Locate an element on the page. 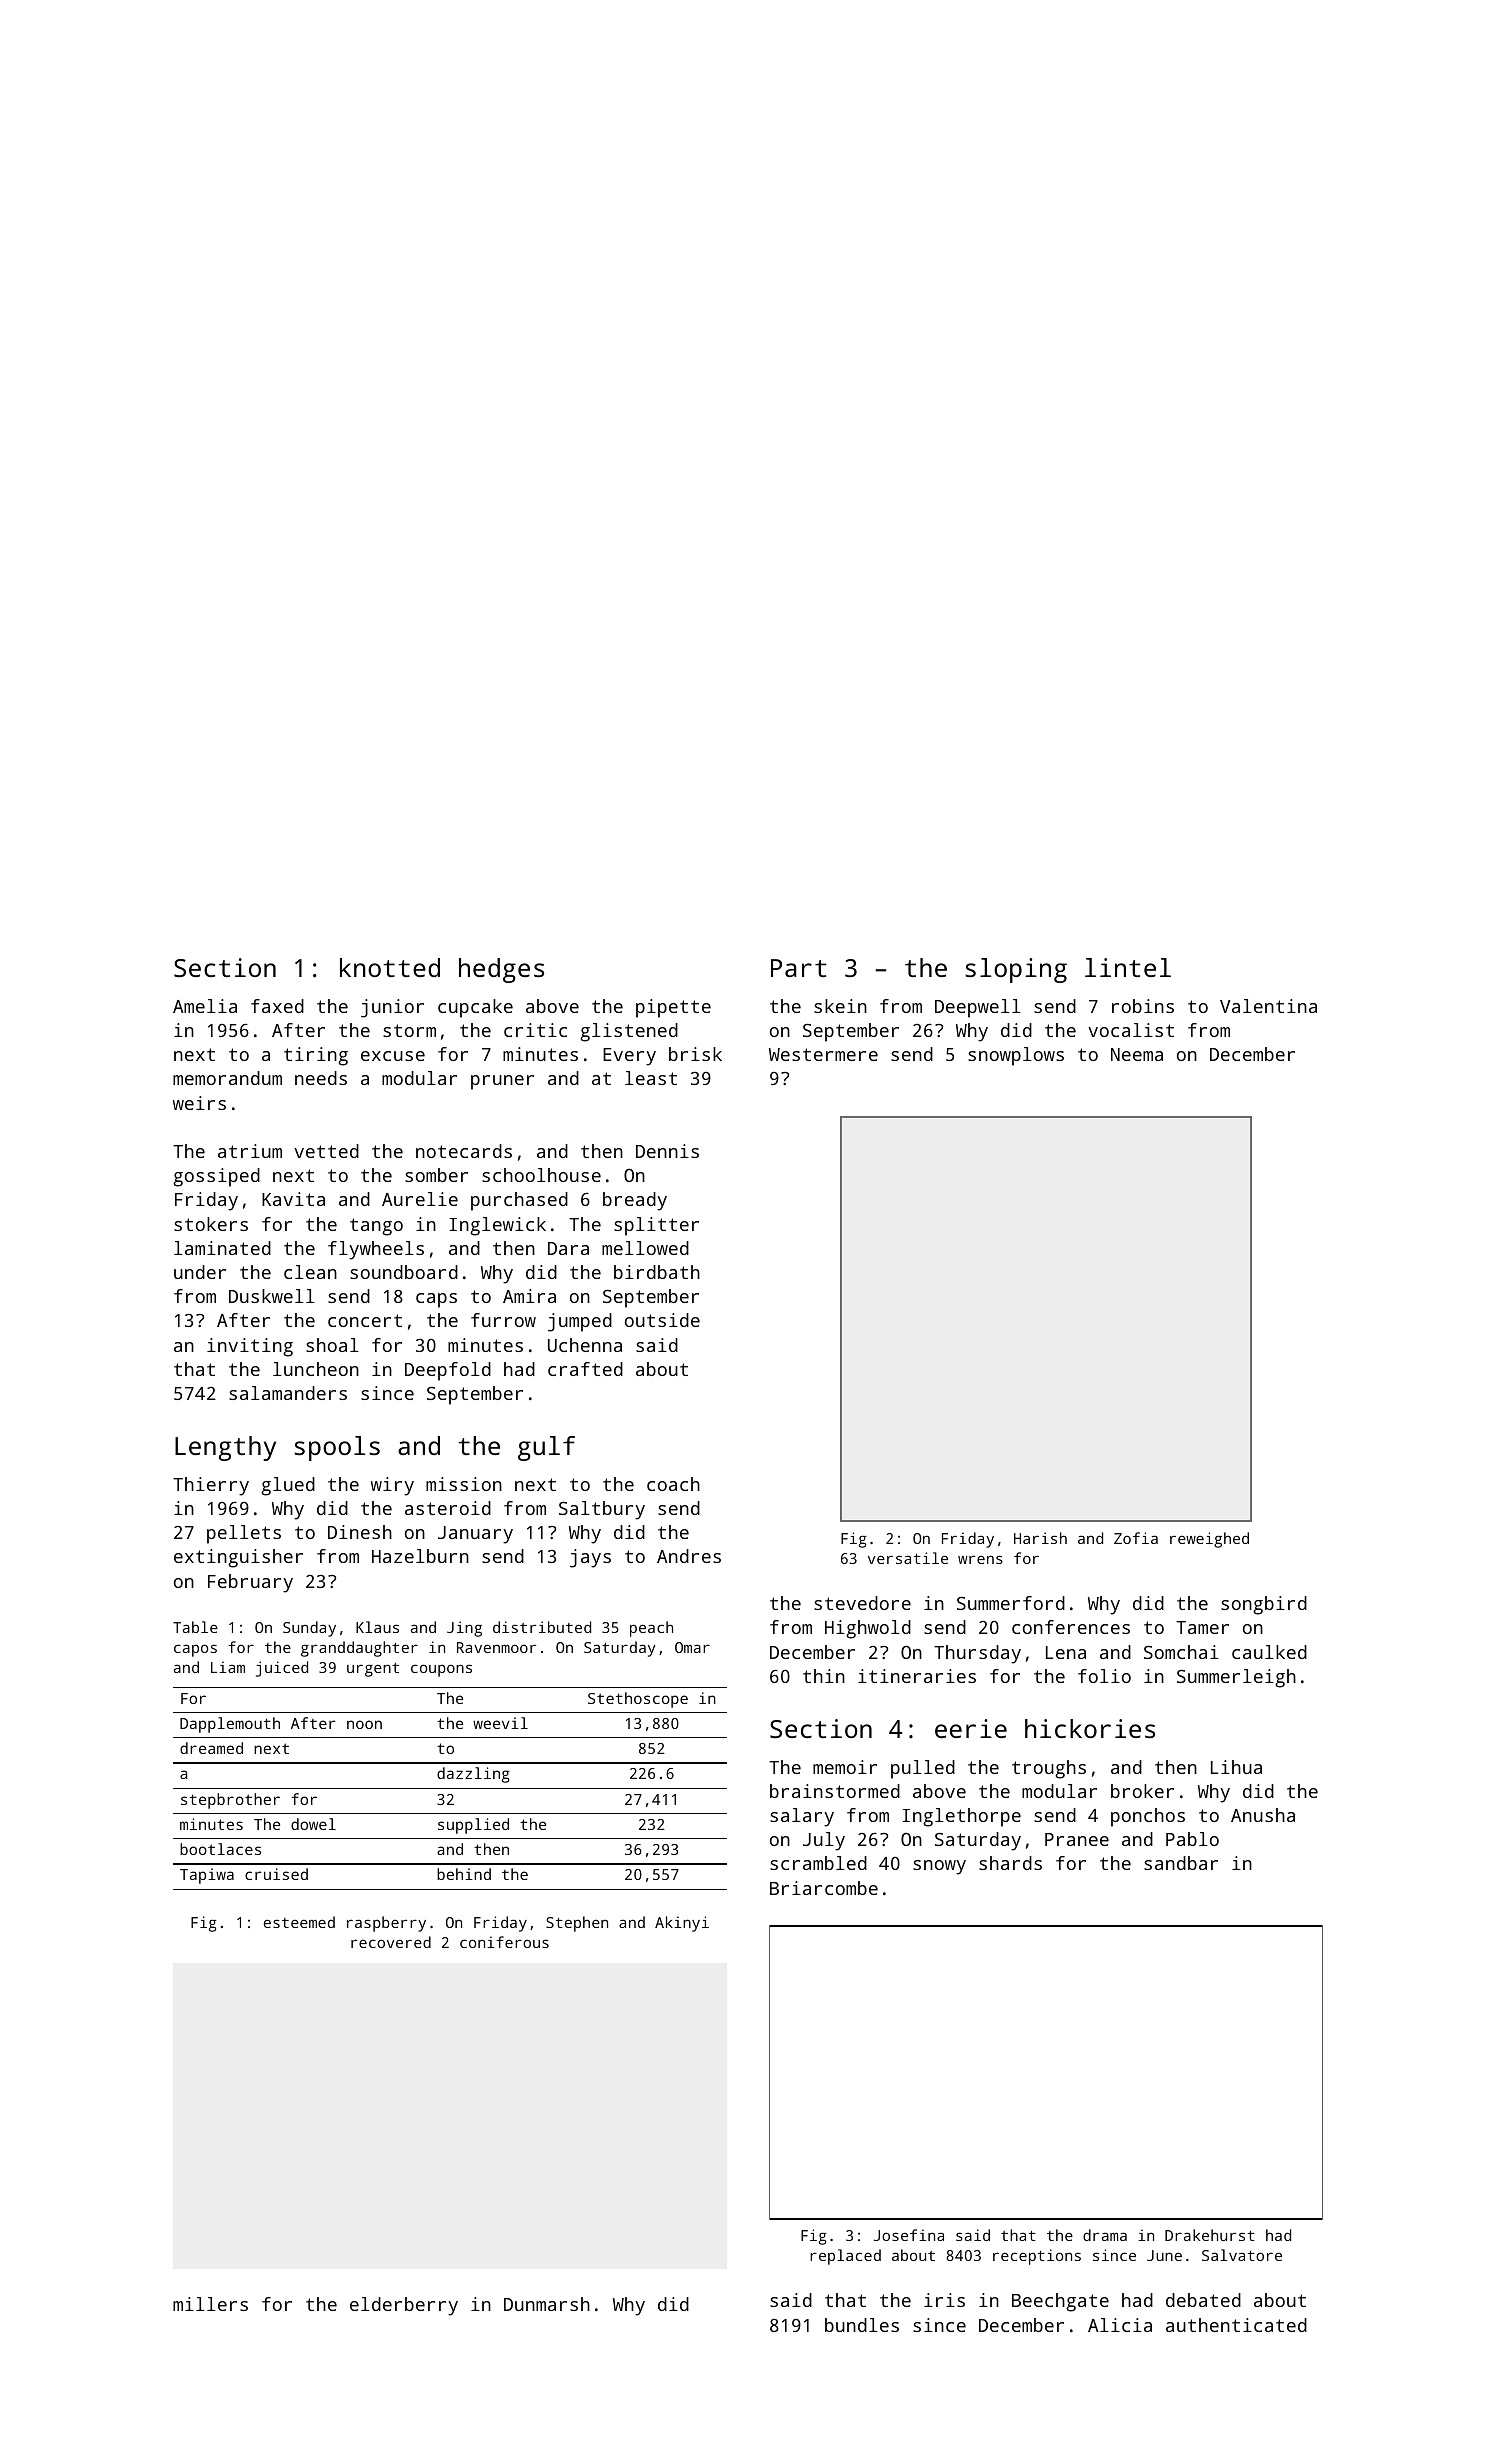 This document has width=1496, height=2464. Tapiwa is located at coordinates (207, 1876).
